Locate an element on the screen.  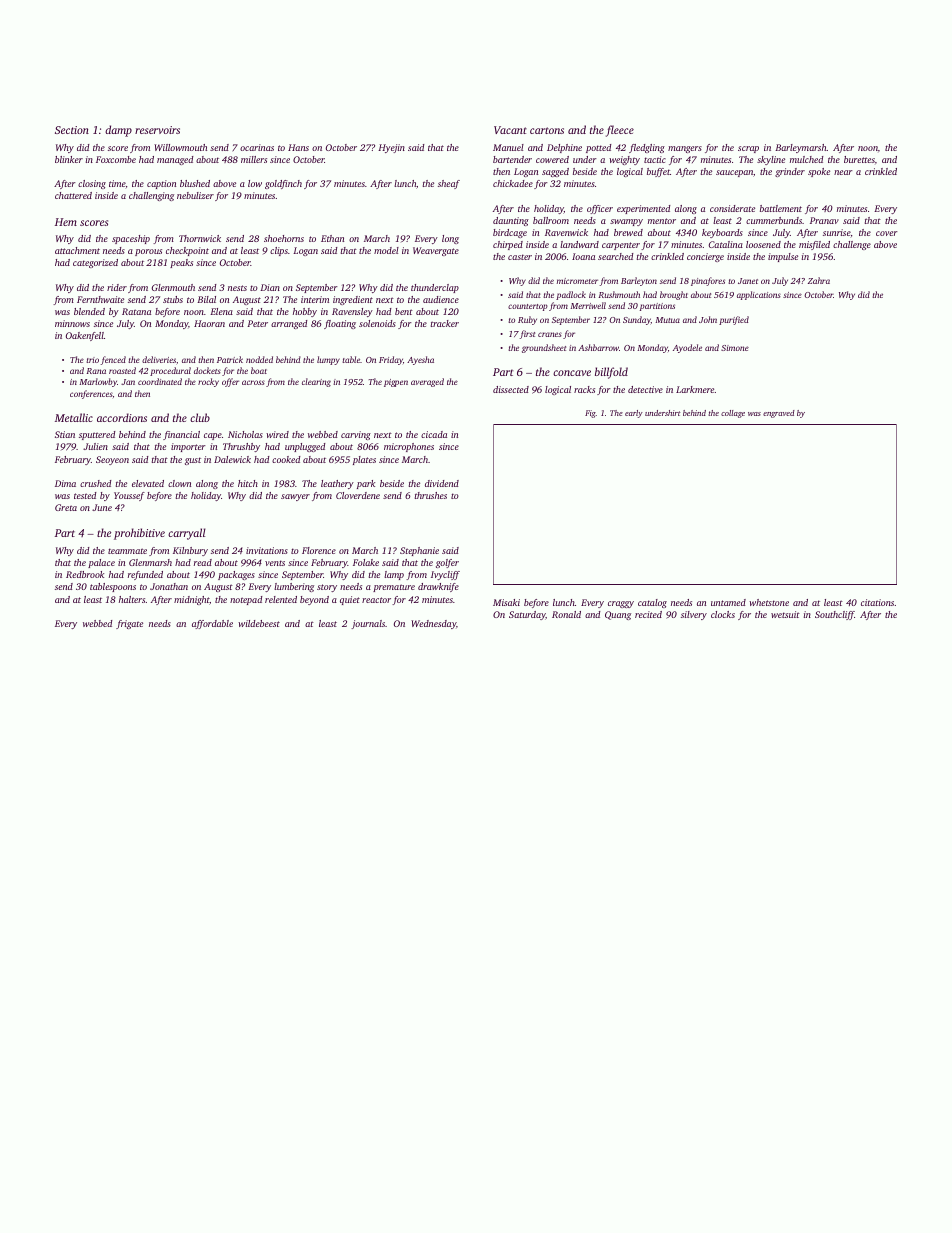
teammate is located at coordinates (127, 551).
